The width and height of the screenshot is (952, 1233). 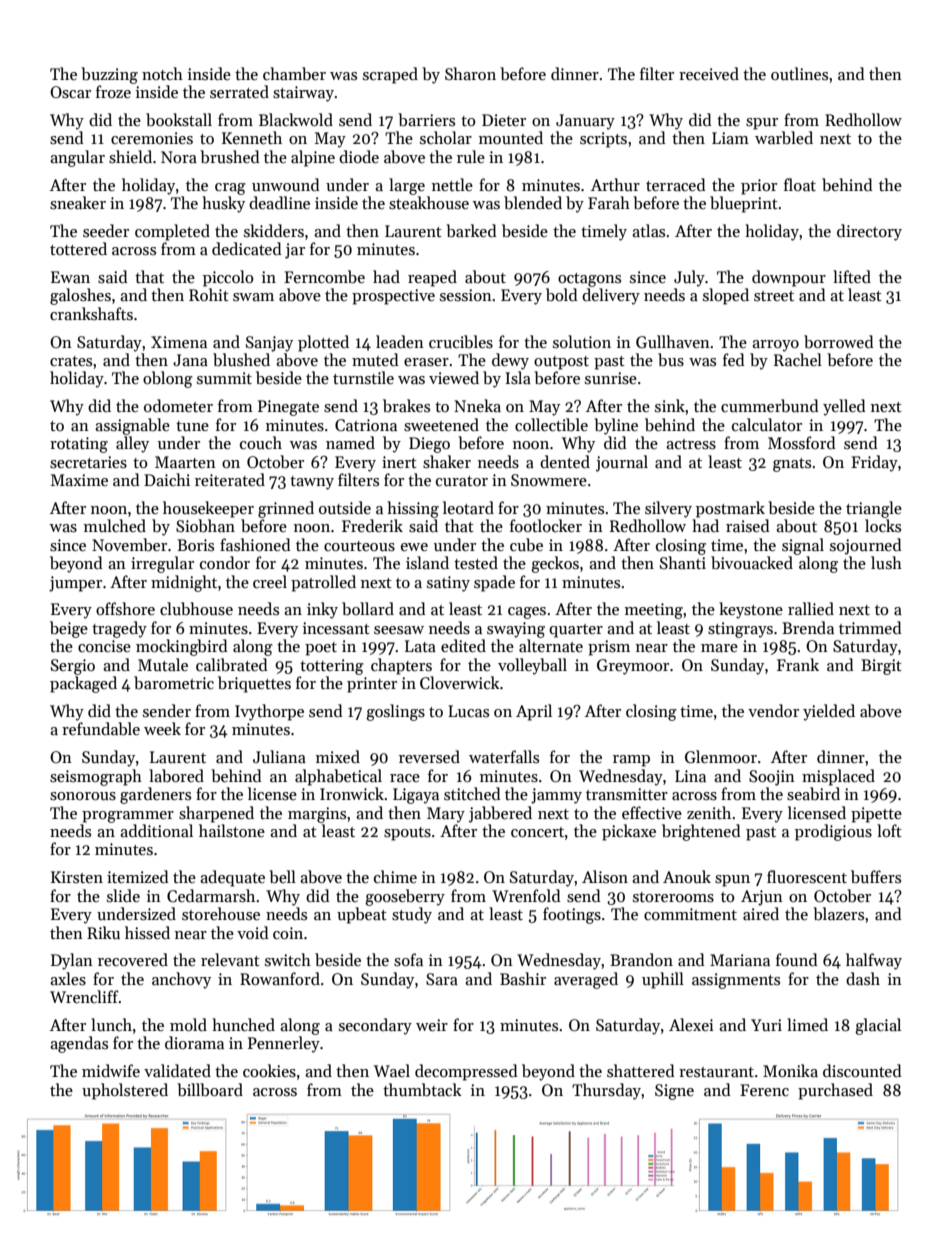 What do you see at coordinates (565, 461) in the screenshot?
I see `dented` at bounding box center [565, 461].
